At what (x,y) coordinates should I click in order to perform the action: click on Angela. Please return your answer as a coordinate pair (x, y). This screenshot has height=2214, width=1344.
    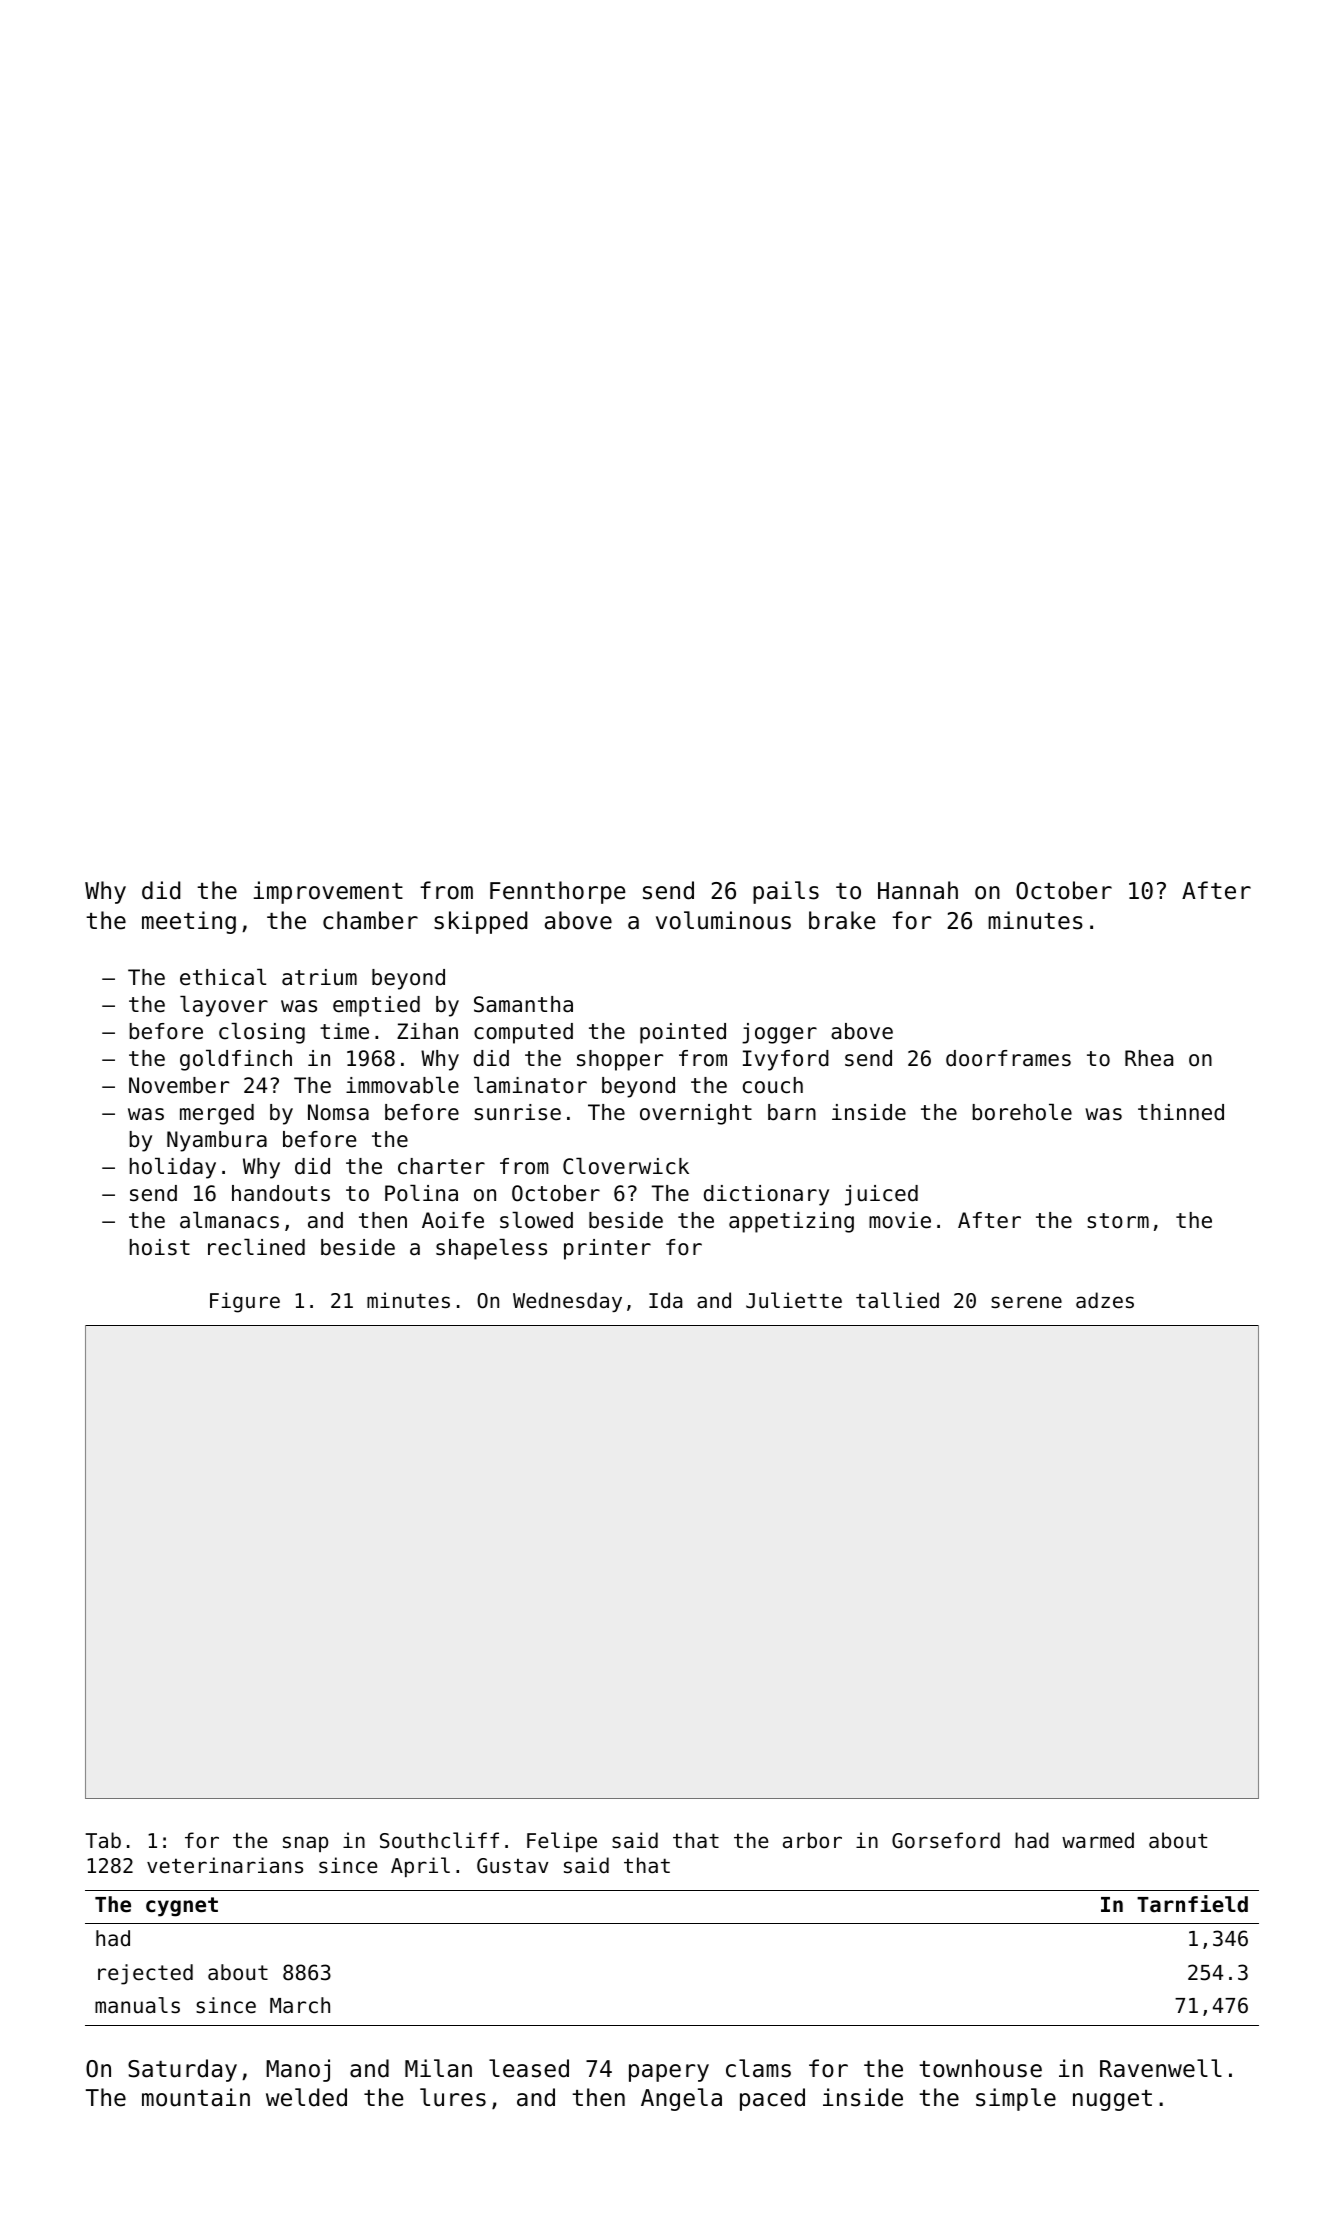
    Looking at the image, I should click on (681, 2099).
